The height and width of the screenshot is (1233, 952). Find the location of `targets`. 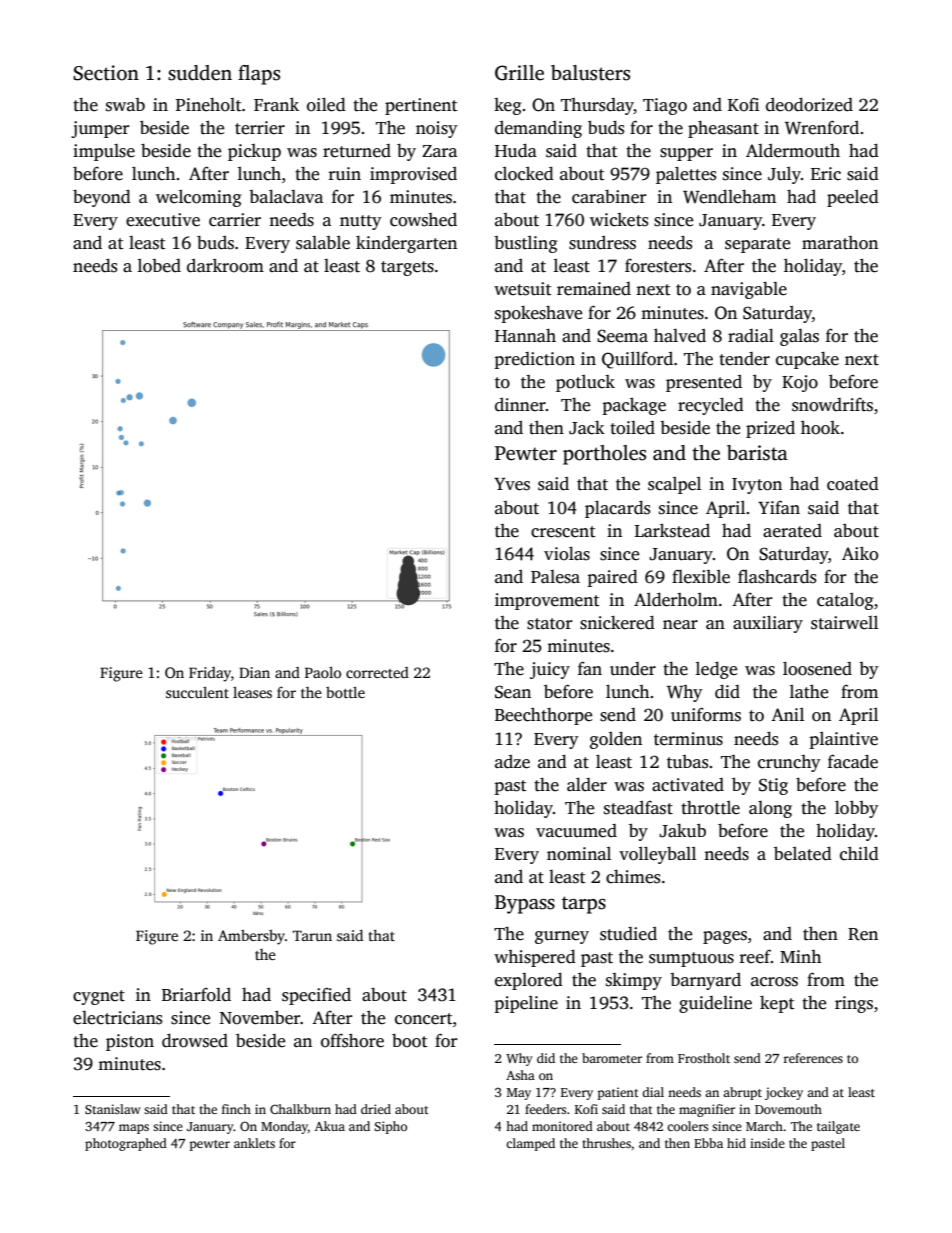

targets is located at coordinates (407, 268).
